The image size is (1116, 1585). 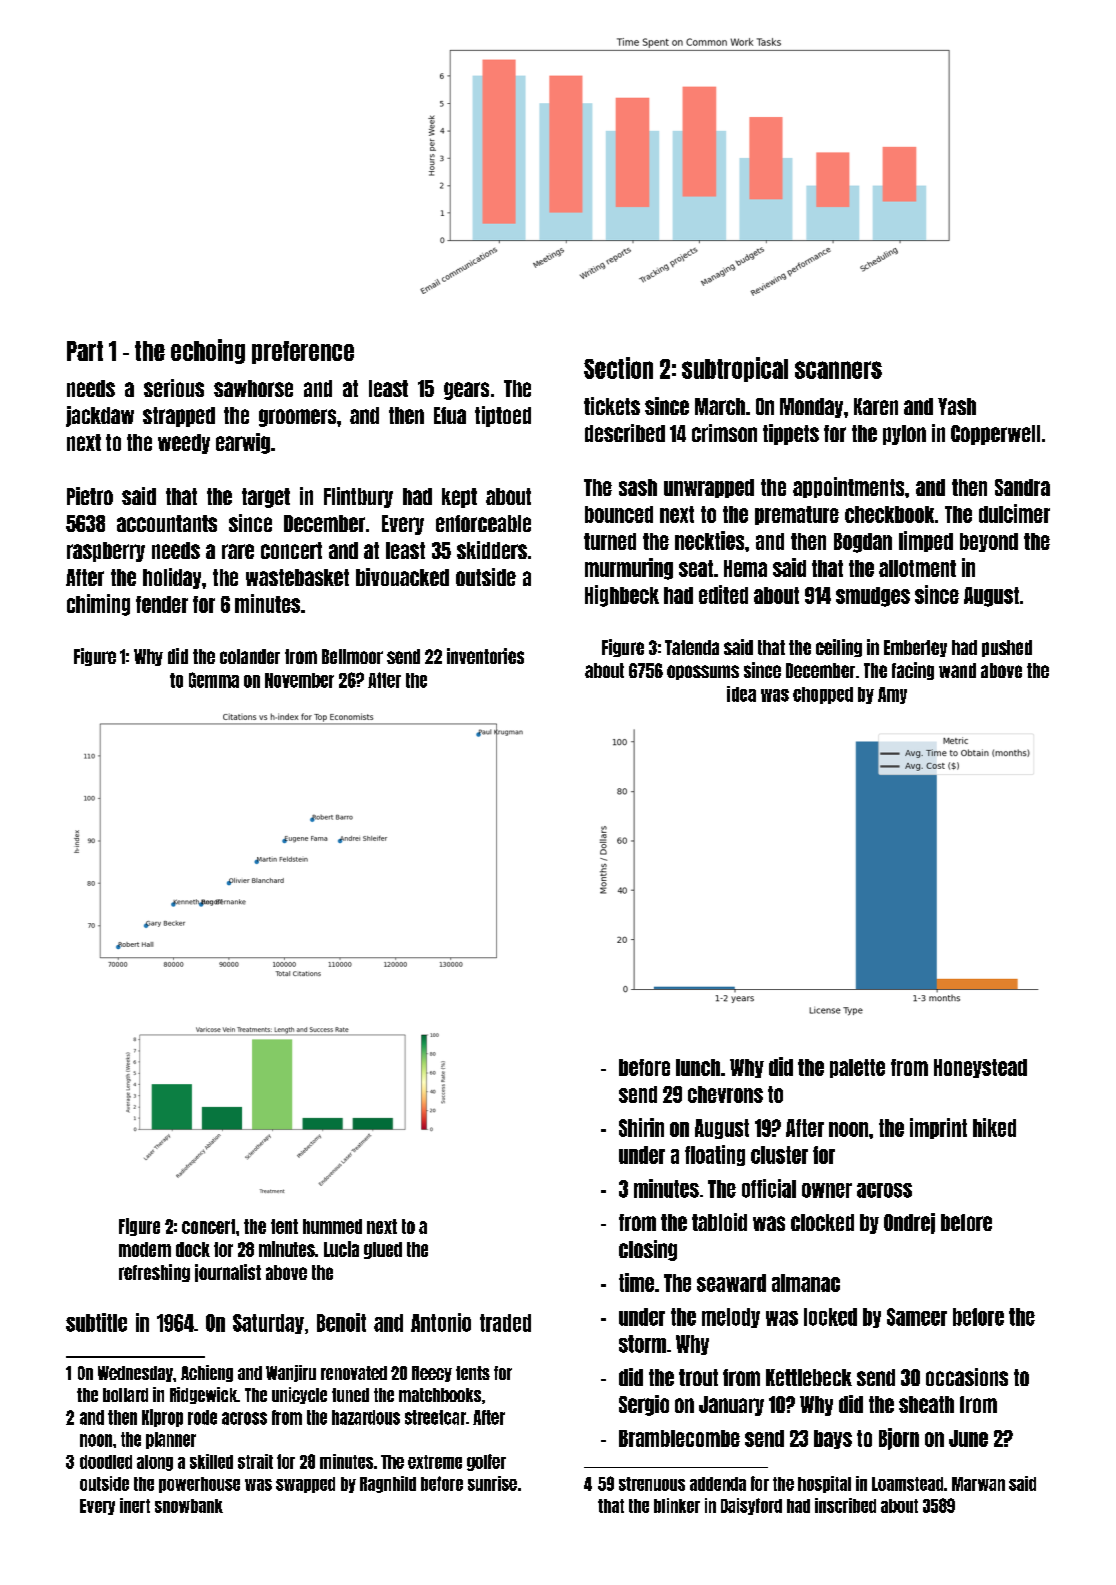 I want to click on Gemma, so click(x=214, y=680).
